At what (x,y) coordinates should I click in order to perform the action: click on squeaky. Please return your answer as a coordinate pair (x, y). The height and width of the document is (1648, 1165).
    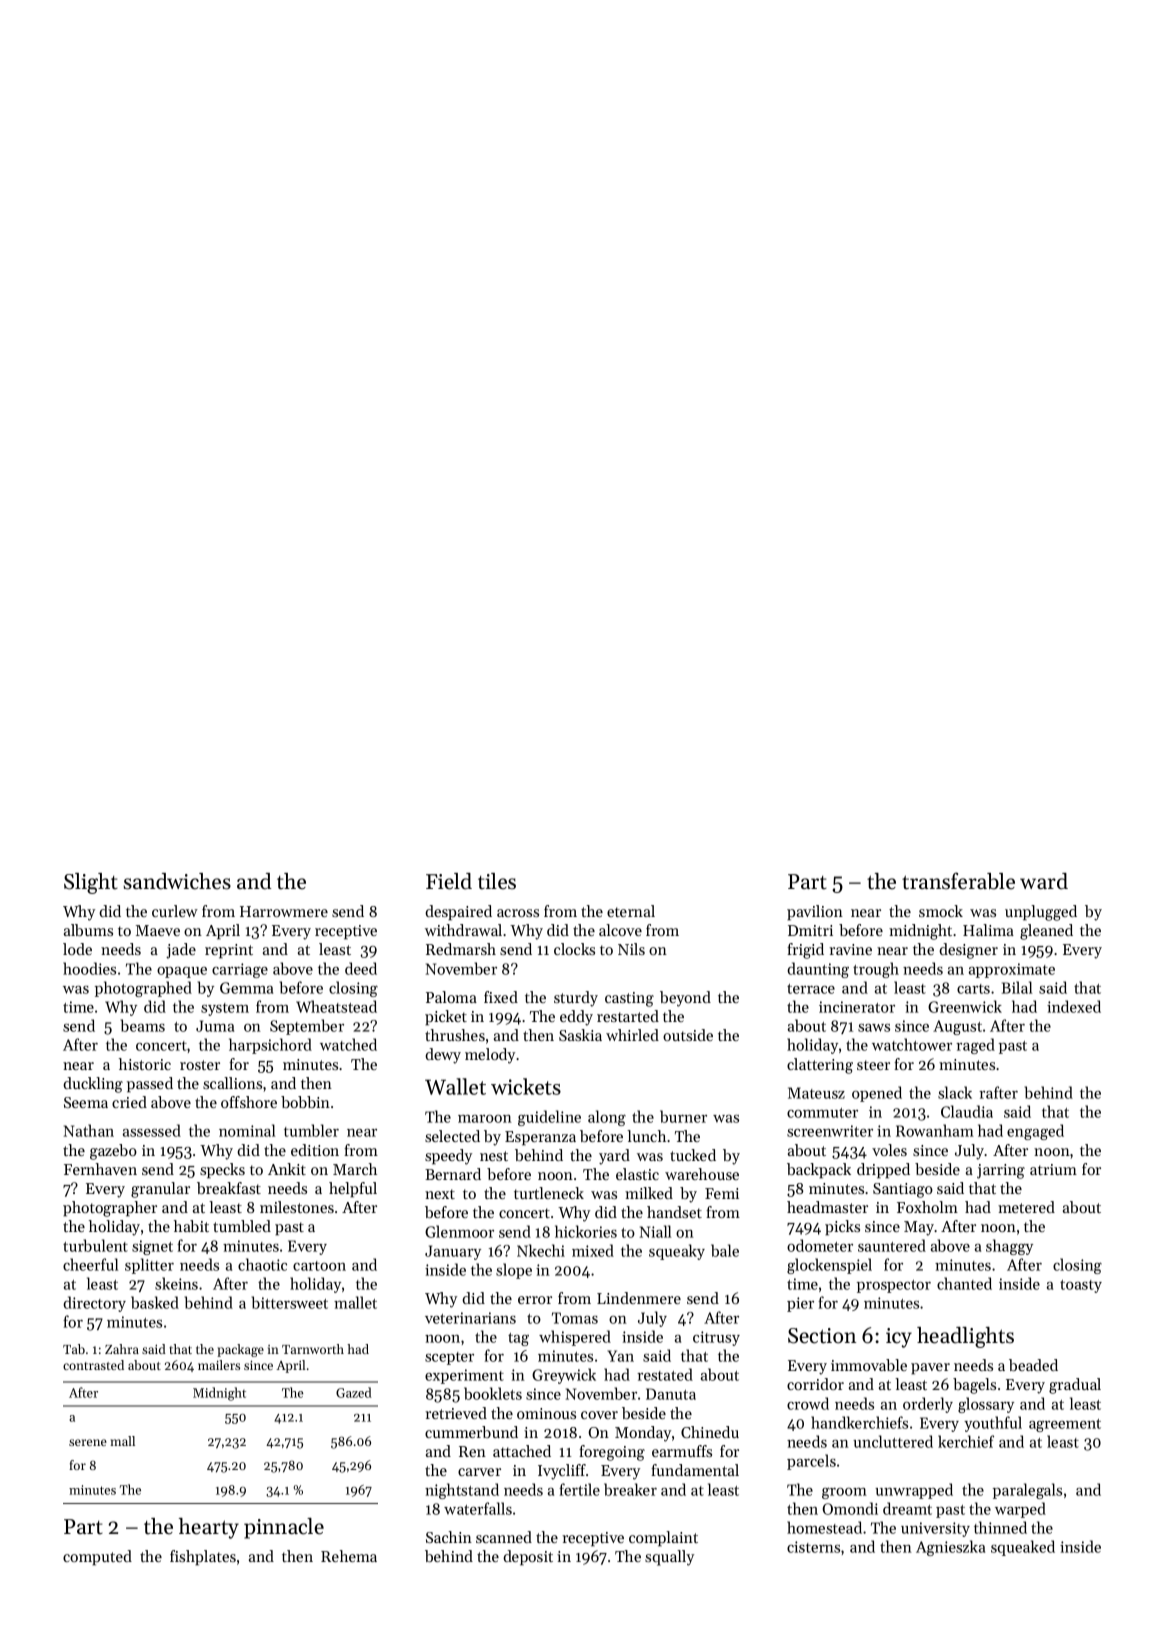
    Looking at the image, I should click on (677, 1252).
